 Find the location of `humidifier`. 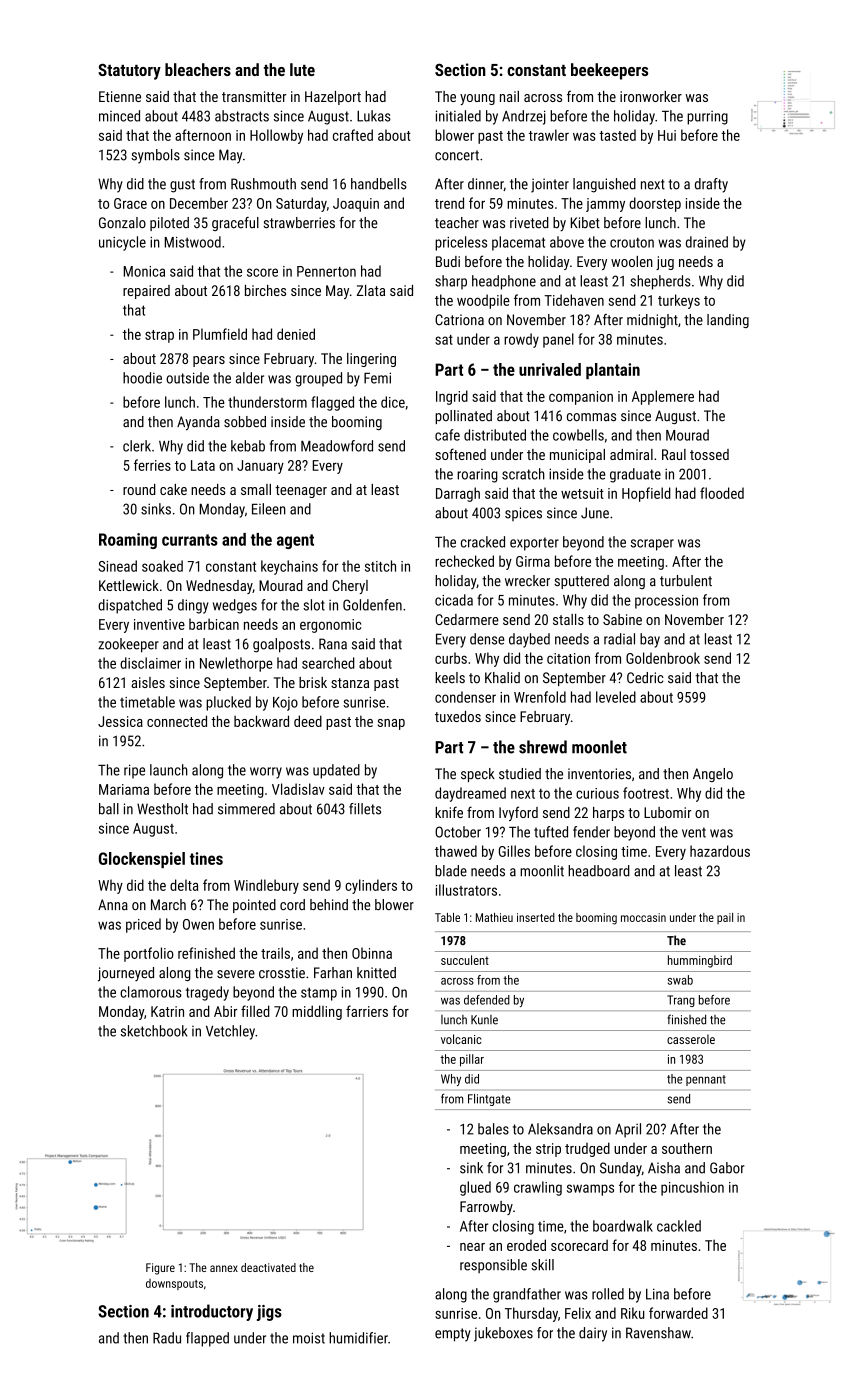

humidifier is located at coordinates (358, 1338).
